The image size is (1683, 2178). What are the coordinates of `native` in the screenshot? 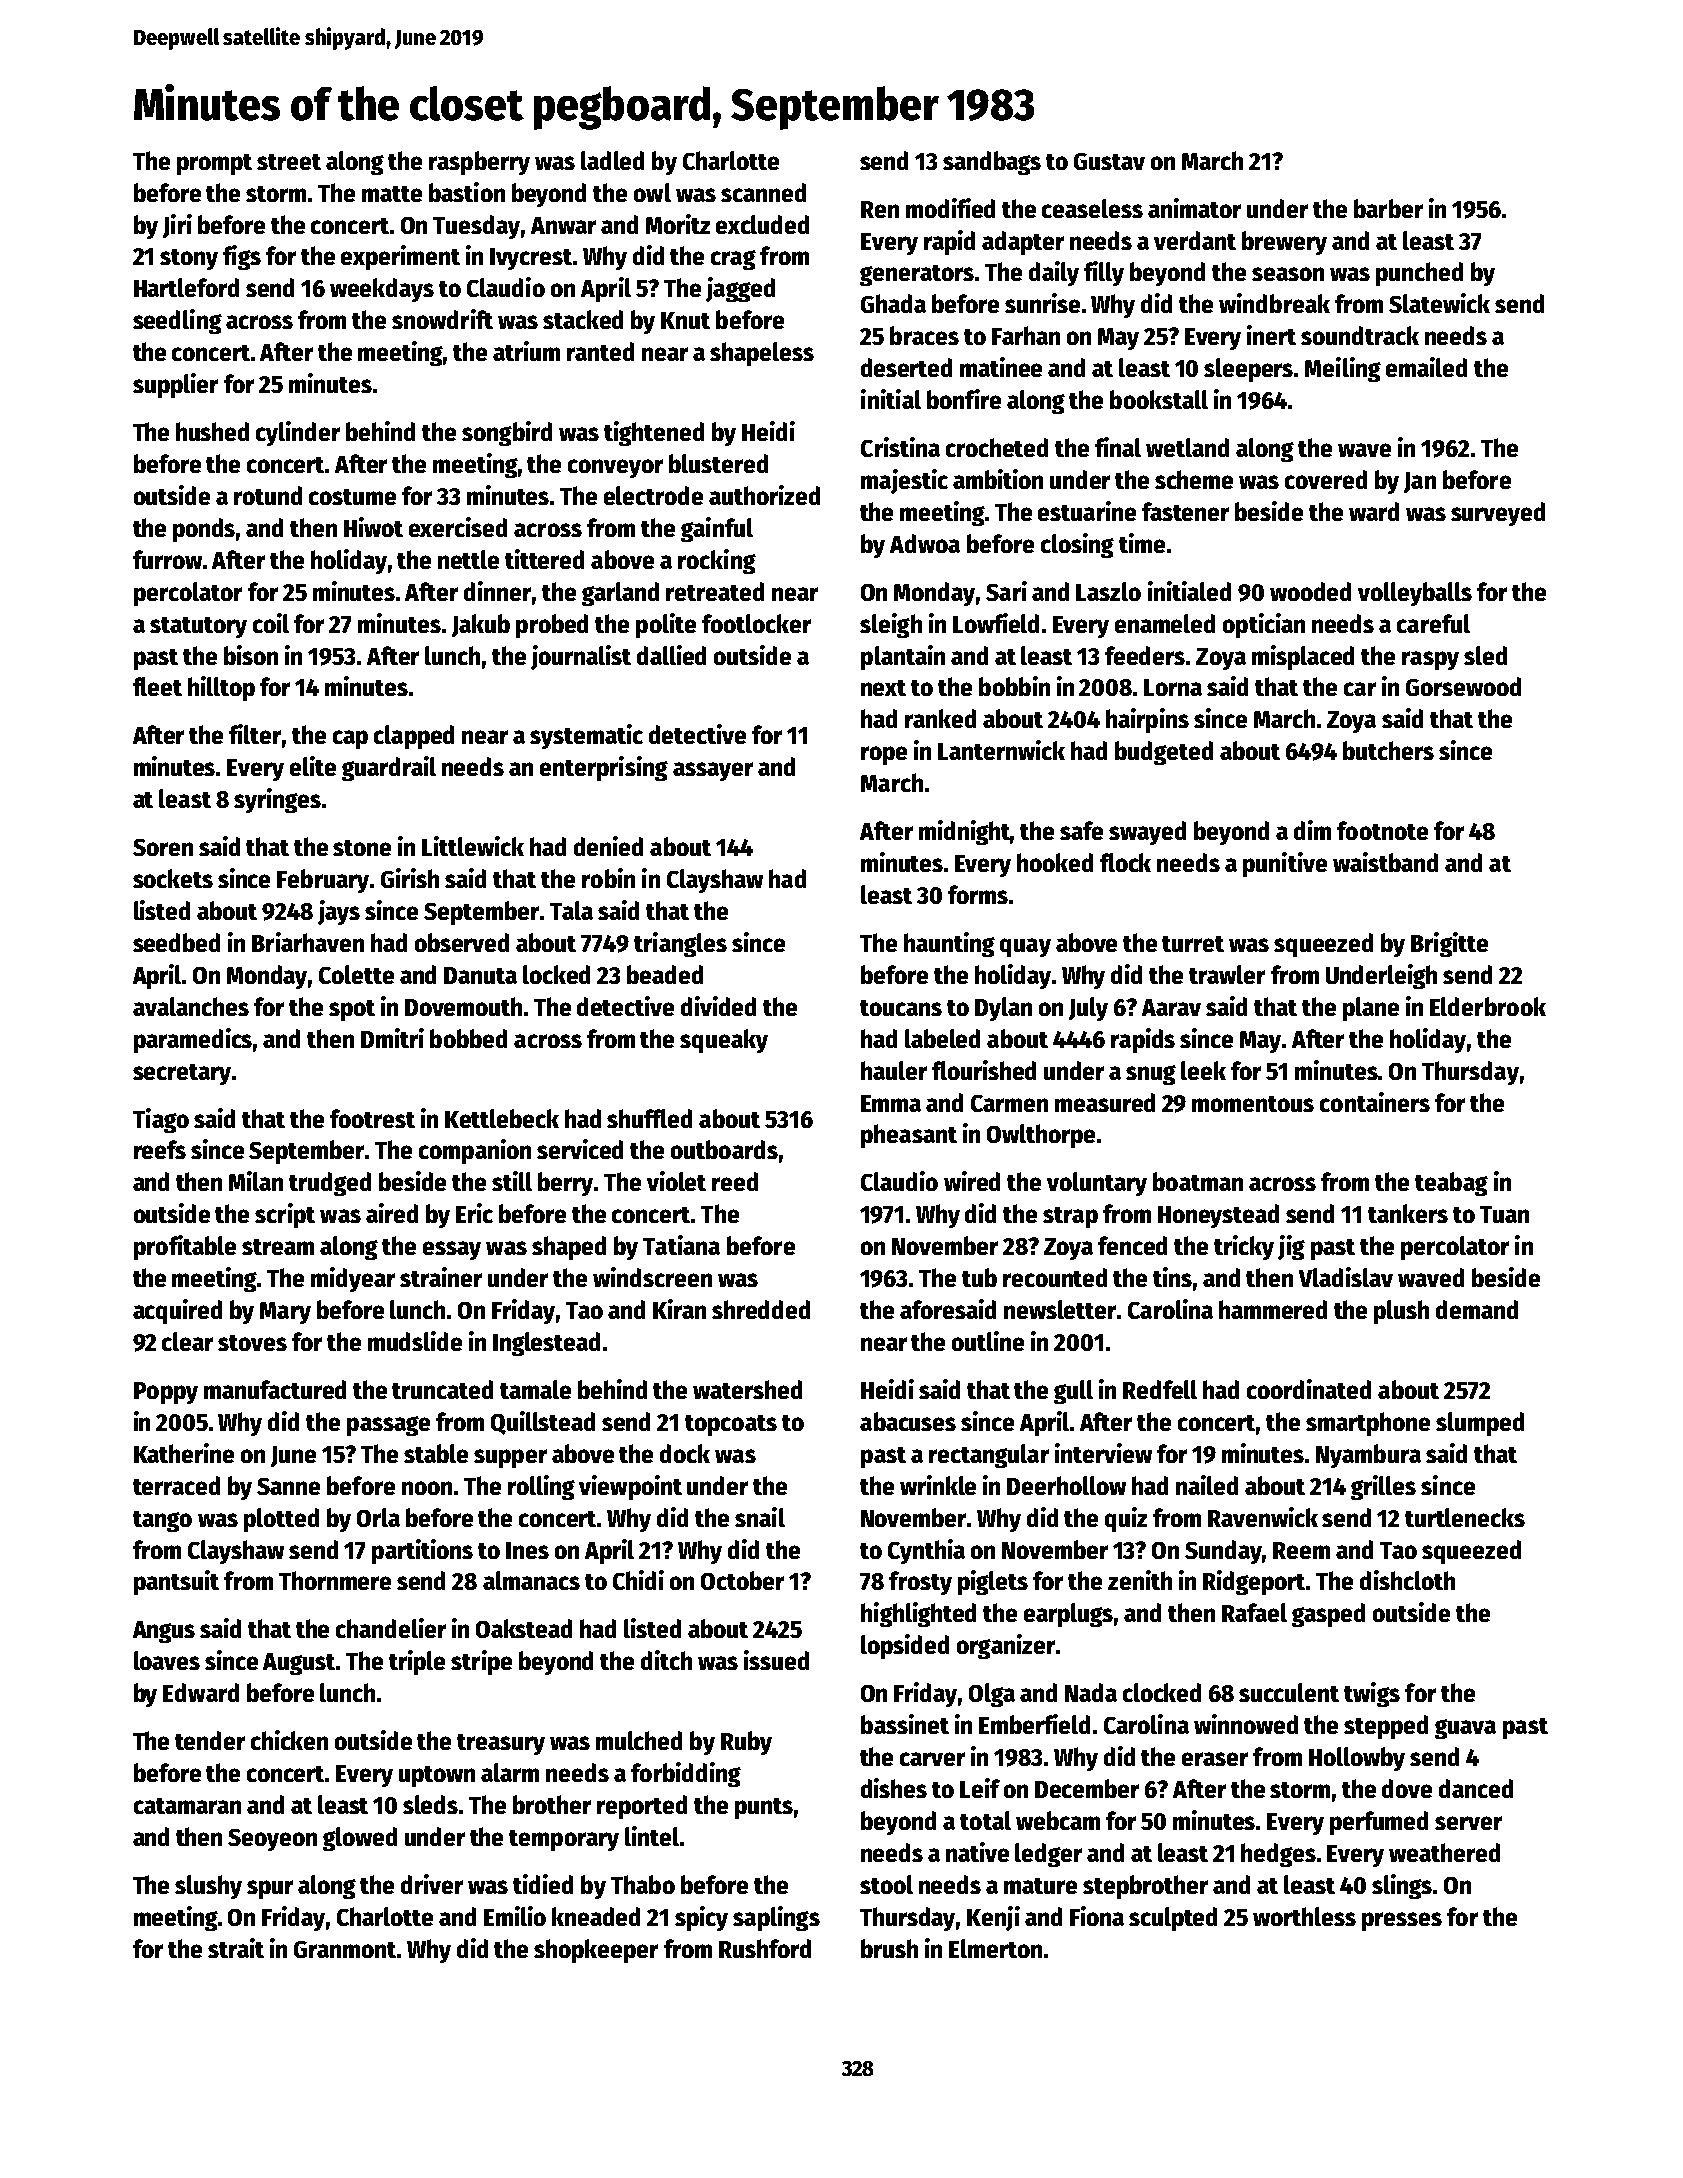 It's located at (977, 1852).
